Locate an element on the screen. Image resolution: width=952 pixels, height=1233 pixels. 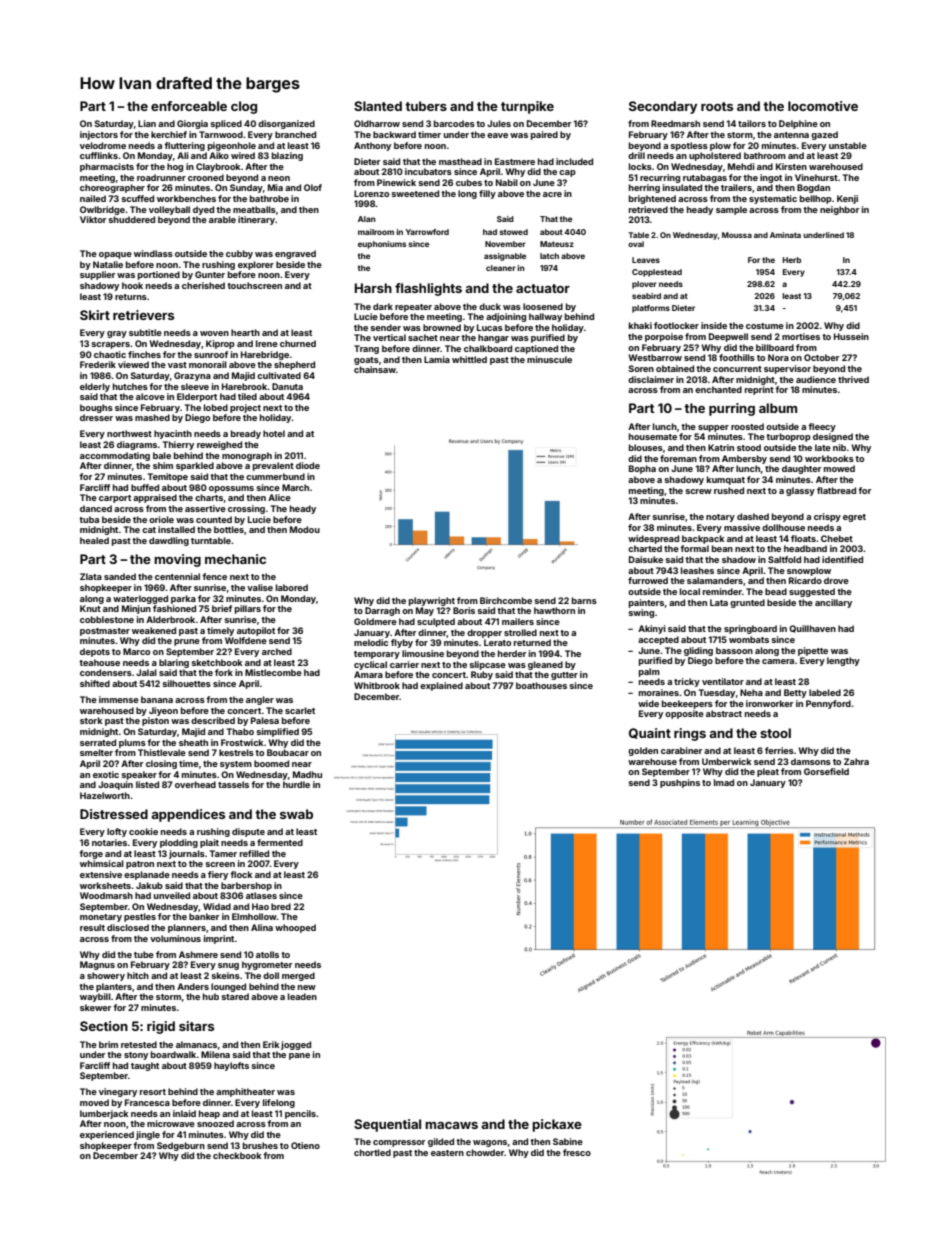
heap is located at coordinates (209, 1114).
